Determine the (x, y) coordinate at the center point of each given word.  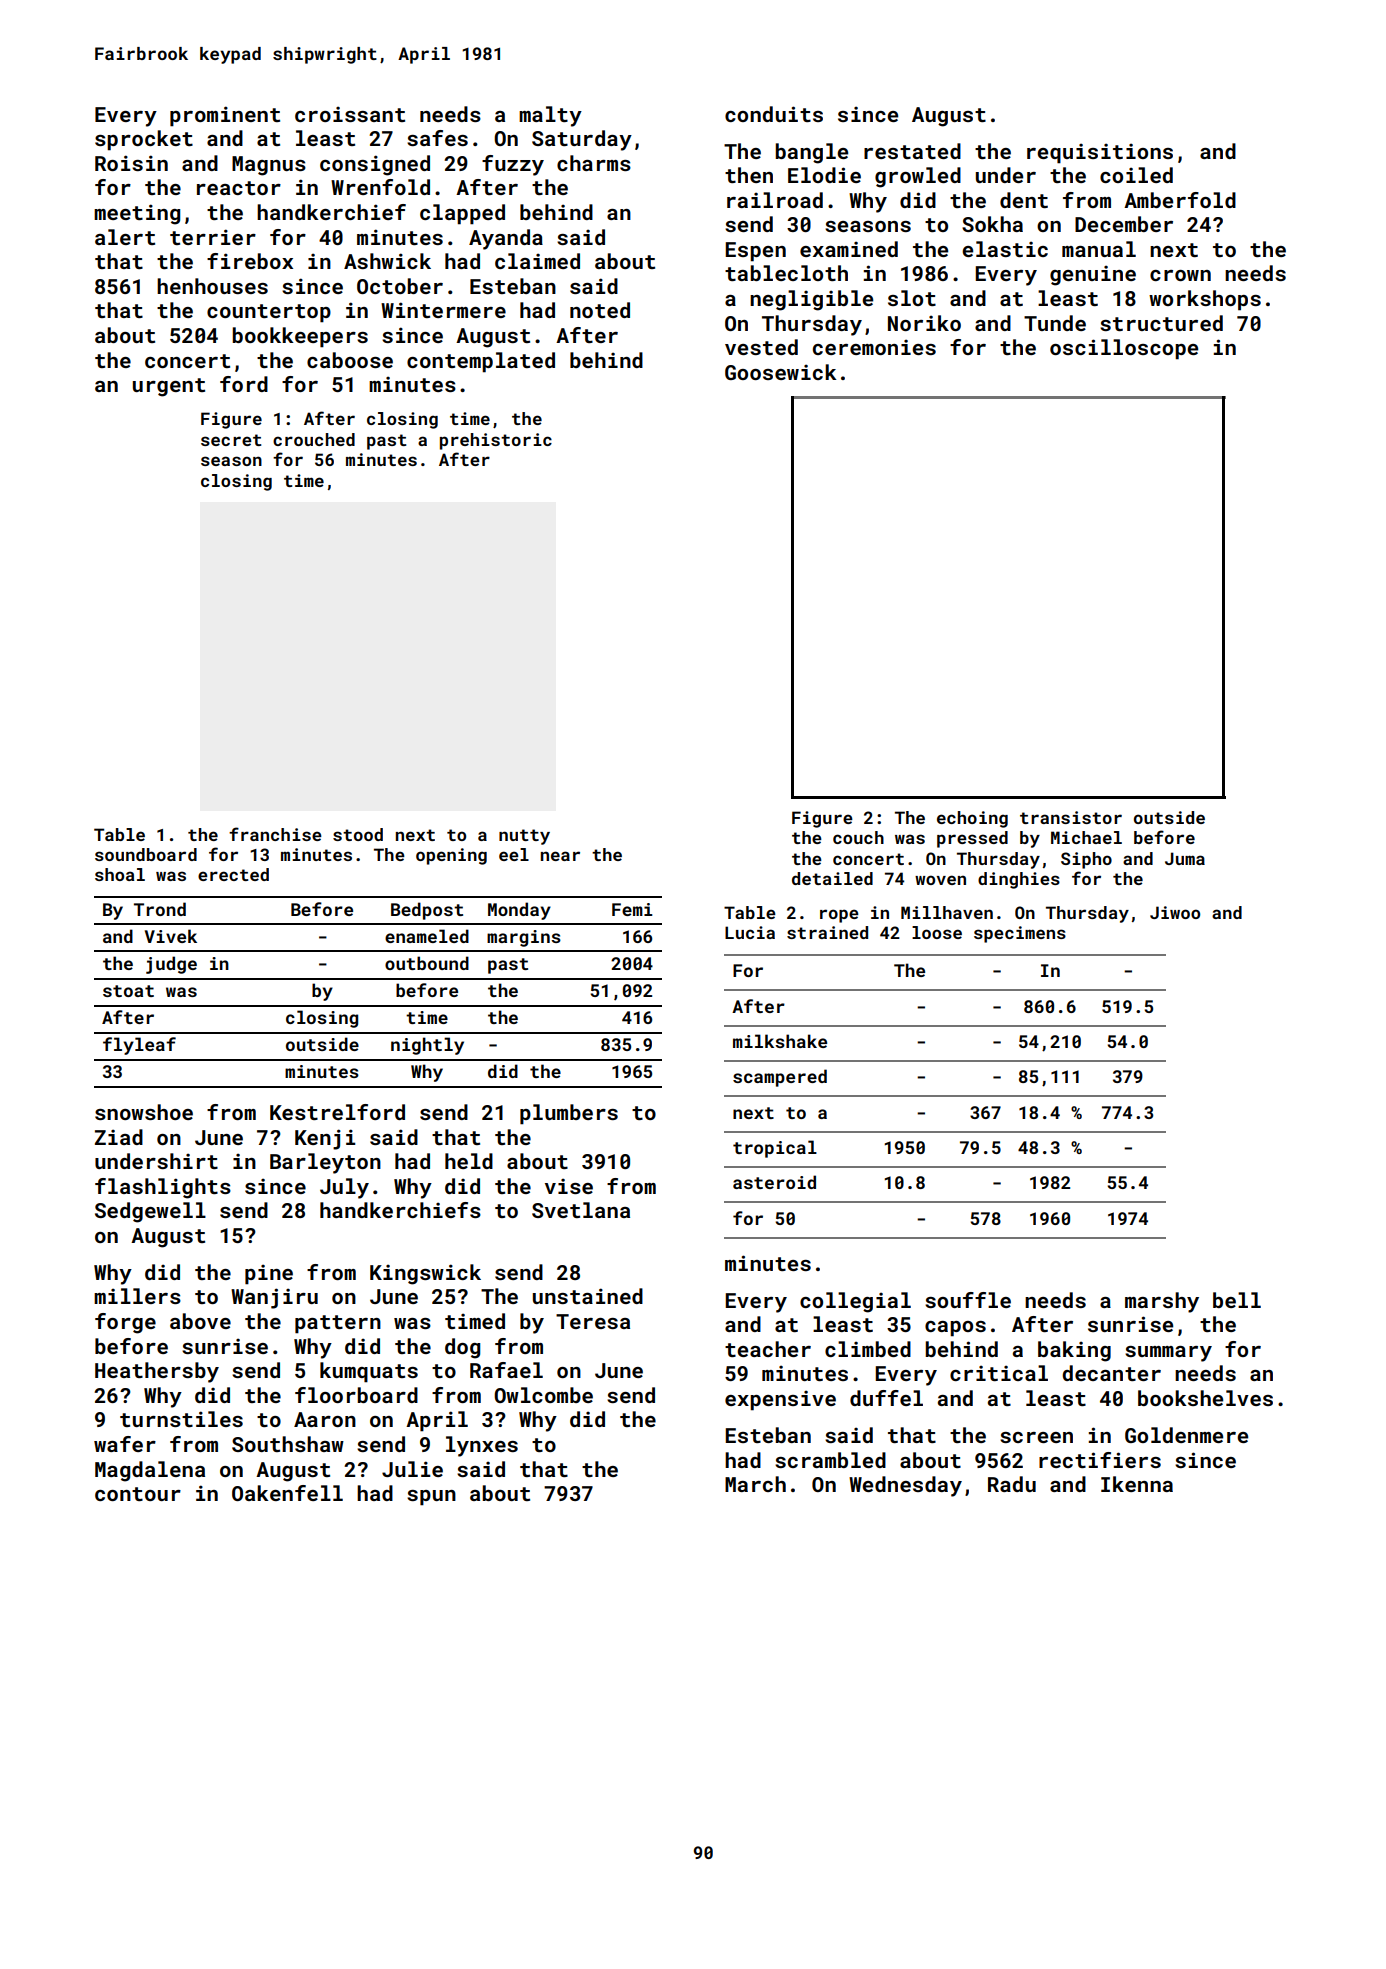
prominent (225, 116)
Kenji (325, 1139)
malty (550, 116)
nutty (524, 837)
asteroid (774, 1182)
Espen (755, 252)
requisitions (1100, 153)
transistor (1071, 817)
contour (138, 1494)
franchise (275, 834)
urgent (169, 387)
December (1124, 224)
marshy (1162, 1302)
